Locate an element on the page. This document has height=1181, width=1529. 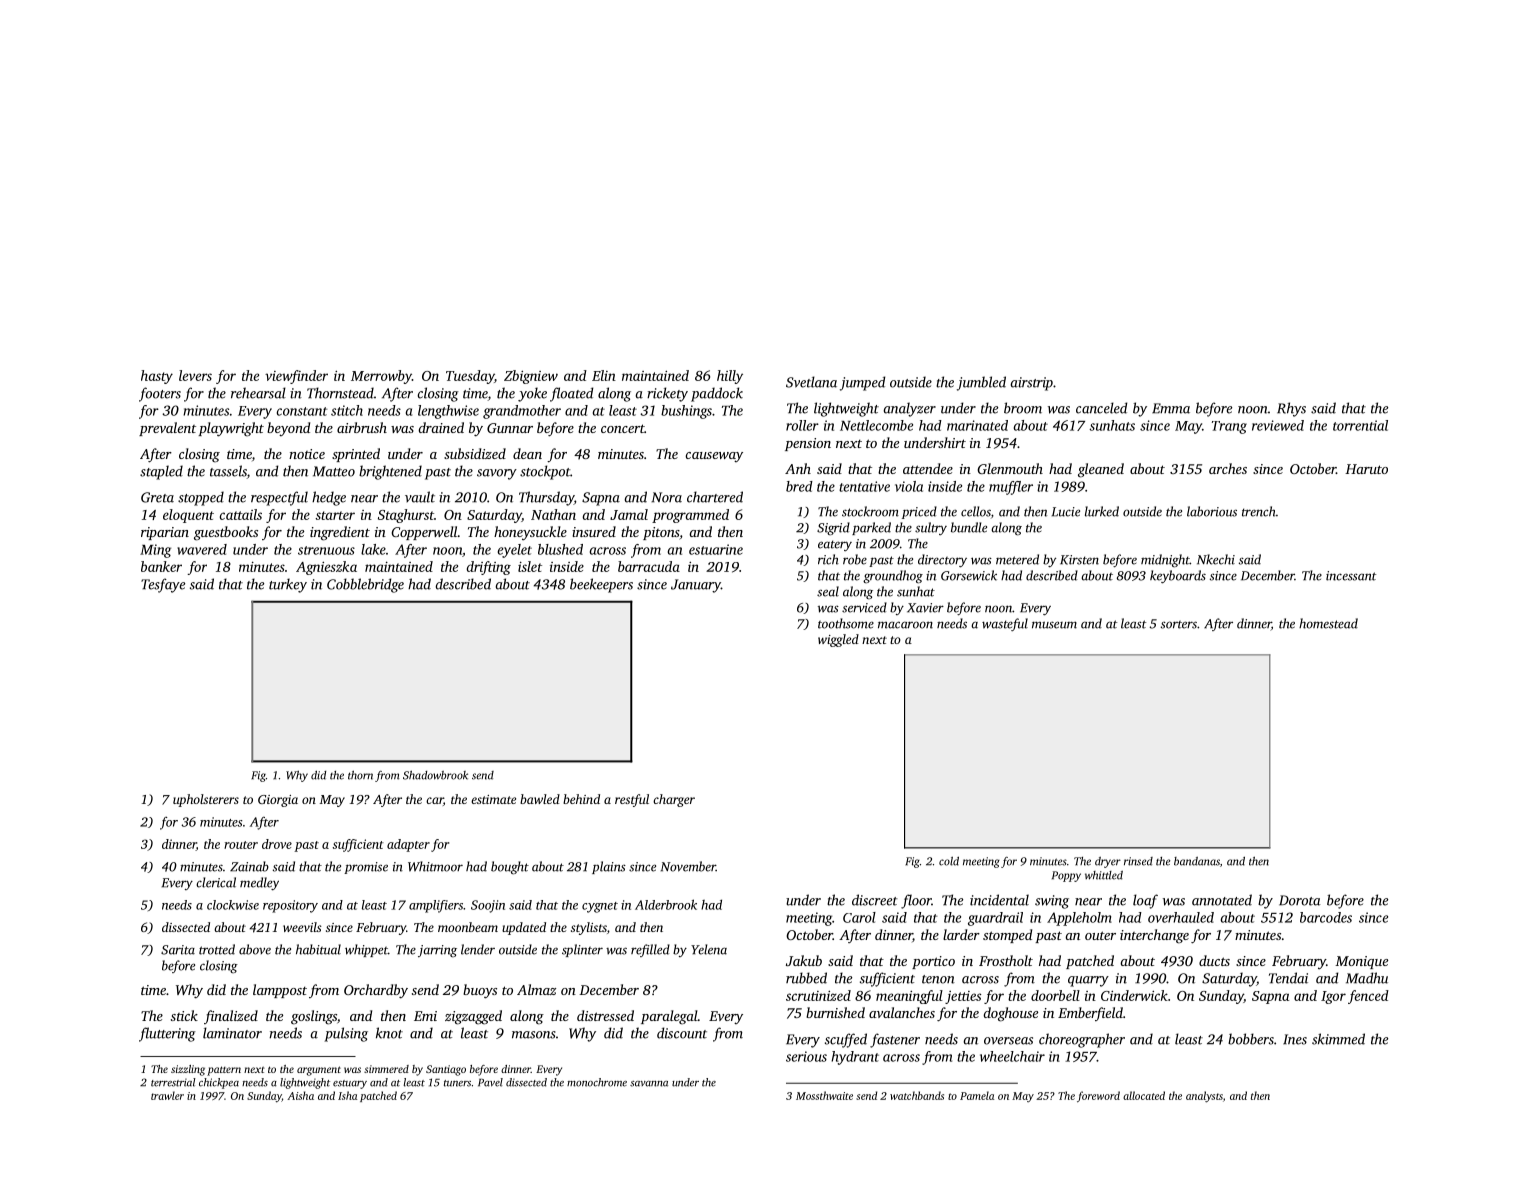
Xavier is located at coordinates (925, 608).
